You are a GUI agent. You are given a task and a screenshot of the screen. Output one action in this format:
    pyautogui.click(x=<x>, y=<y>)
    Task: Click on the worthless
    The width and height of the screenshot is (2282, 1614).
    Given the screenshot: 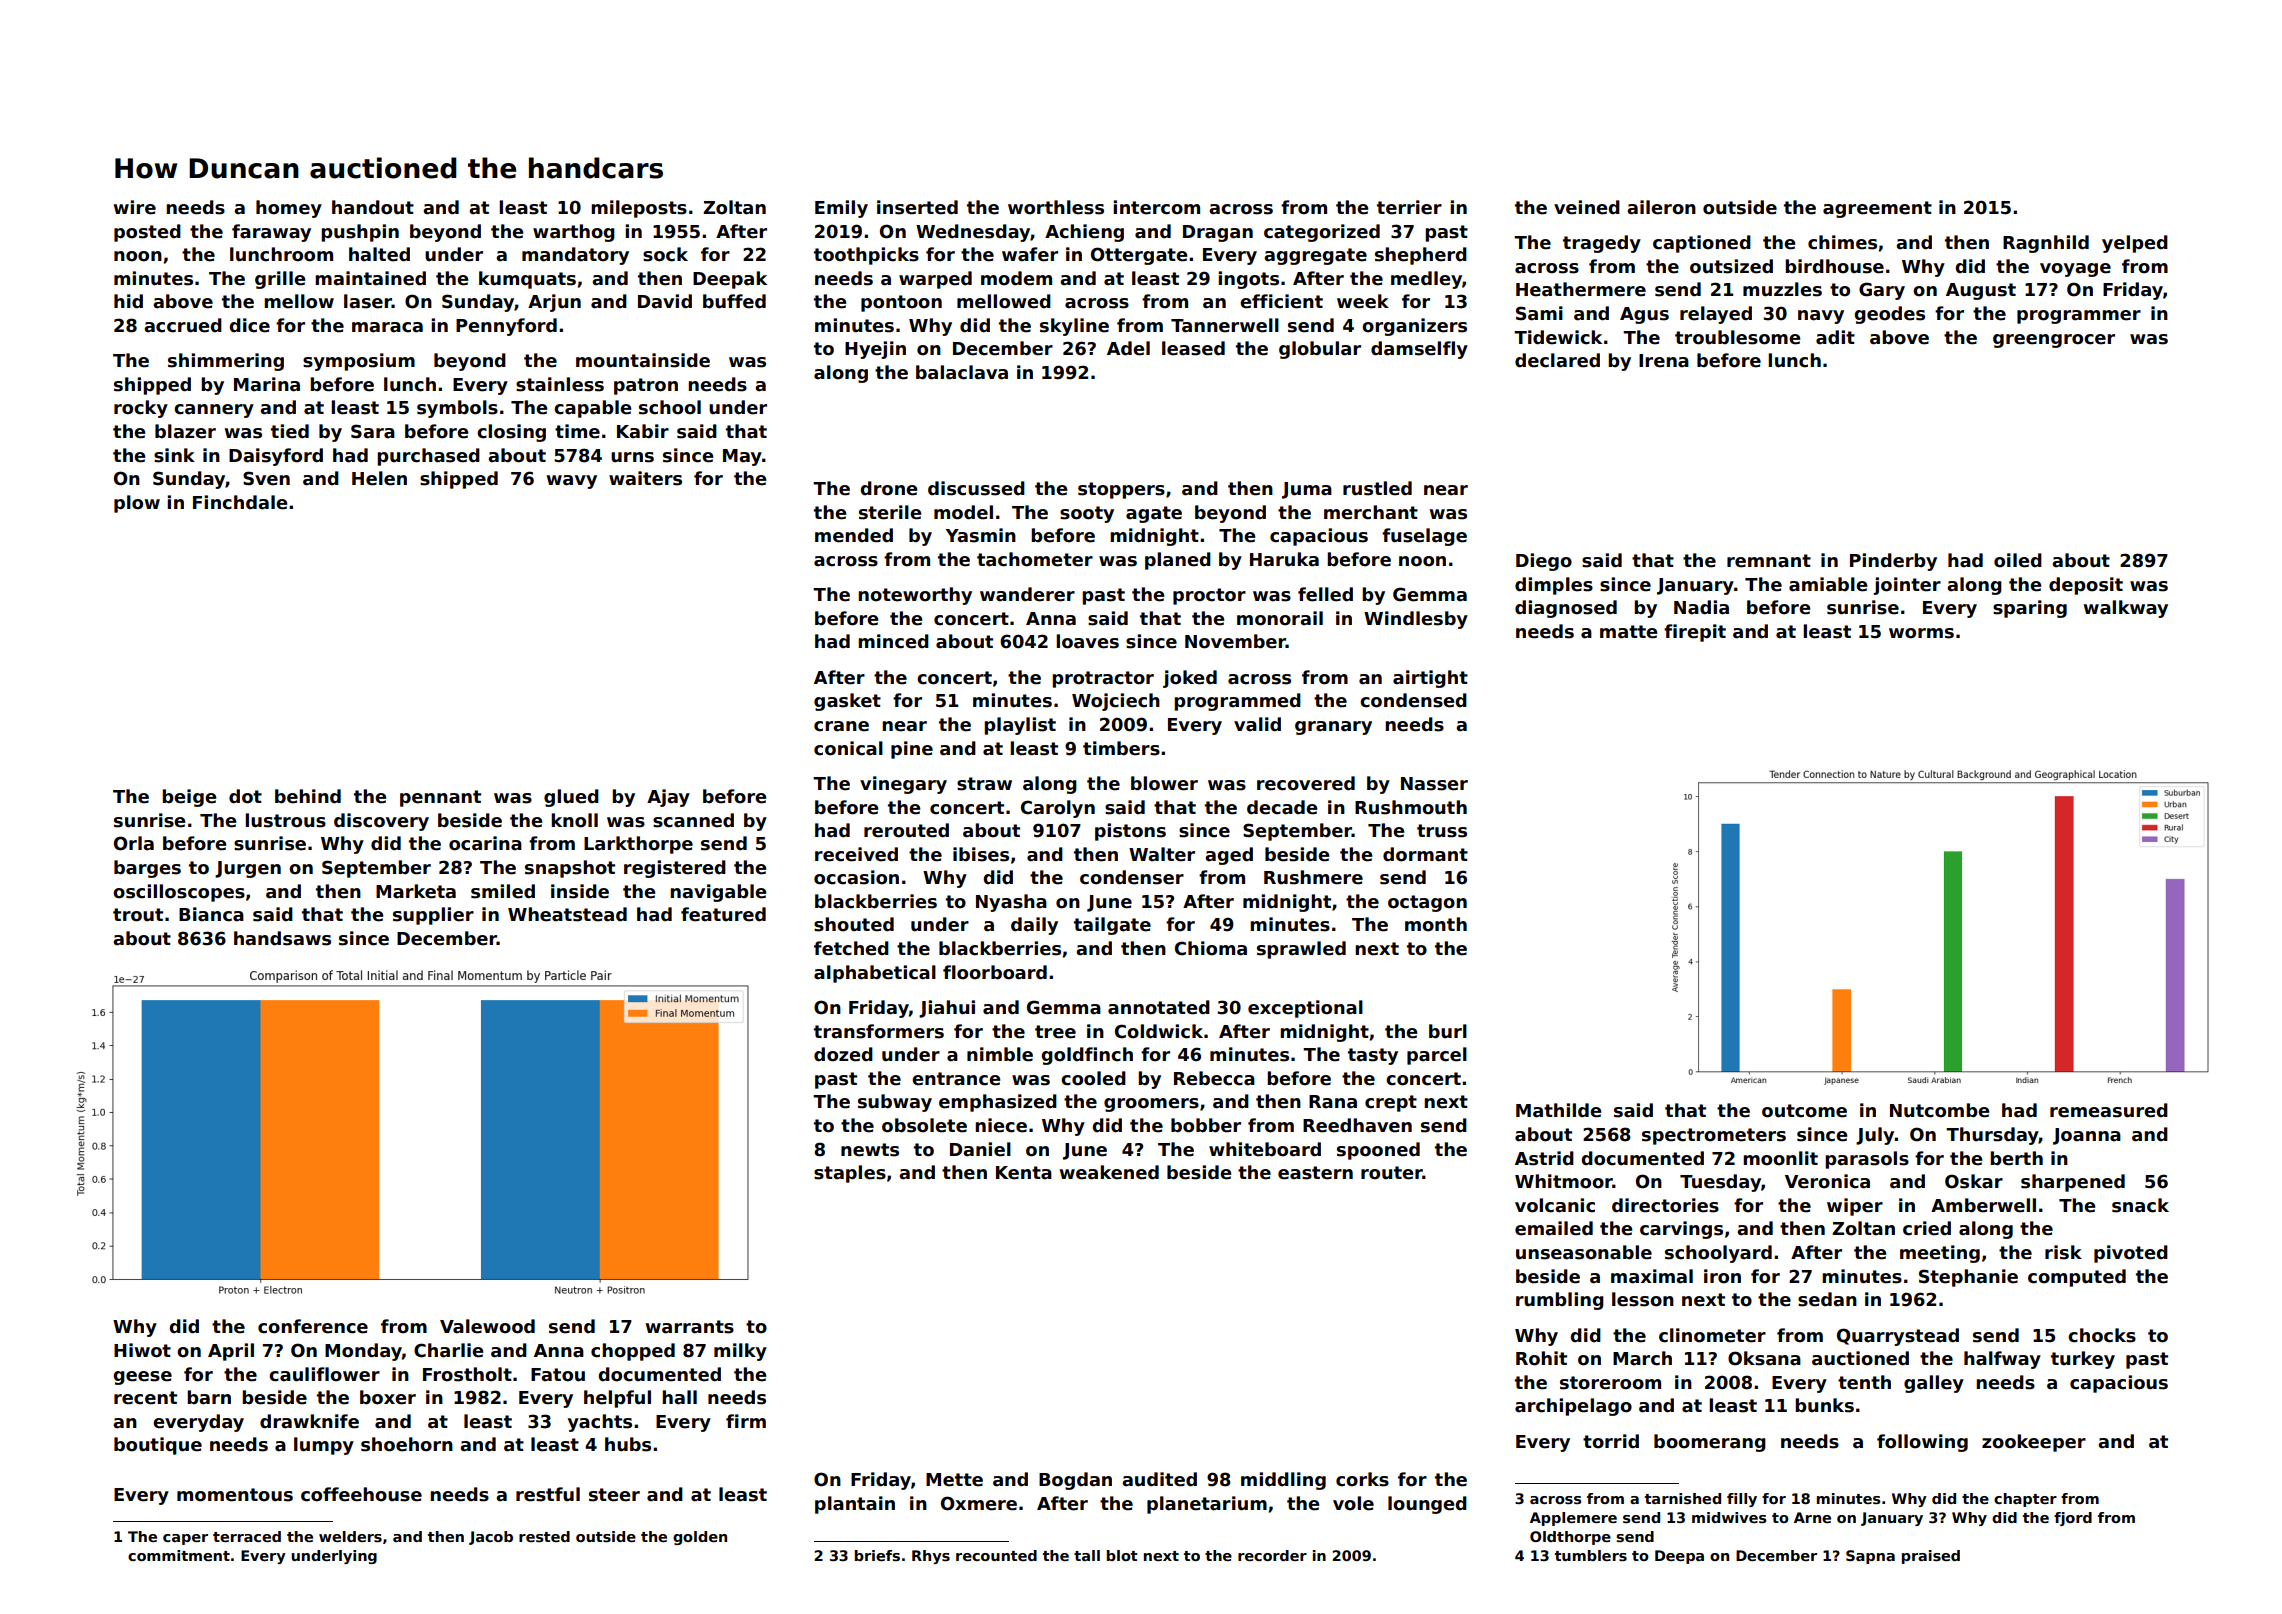 What is the action you would take?
    pyautogui.click(x=1056, y=207)
